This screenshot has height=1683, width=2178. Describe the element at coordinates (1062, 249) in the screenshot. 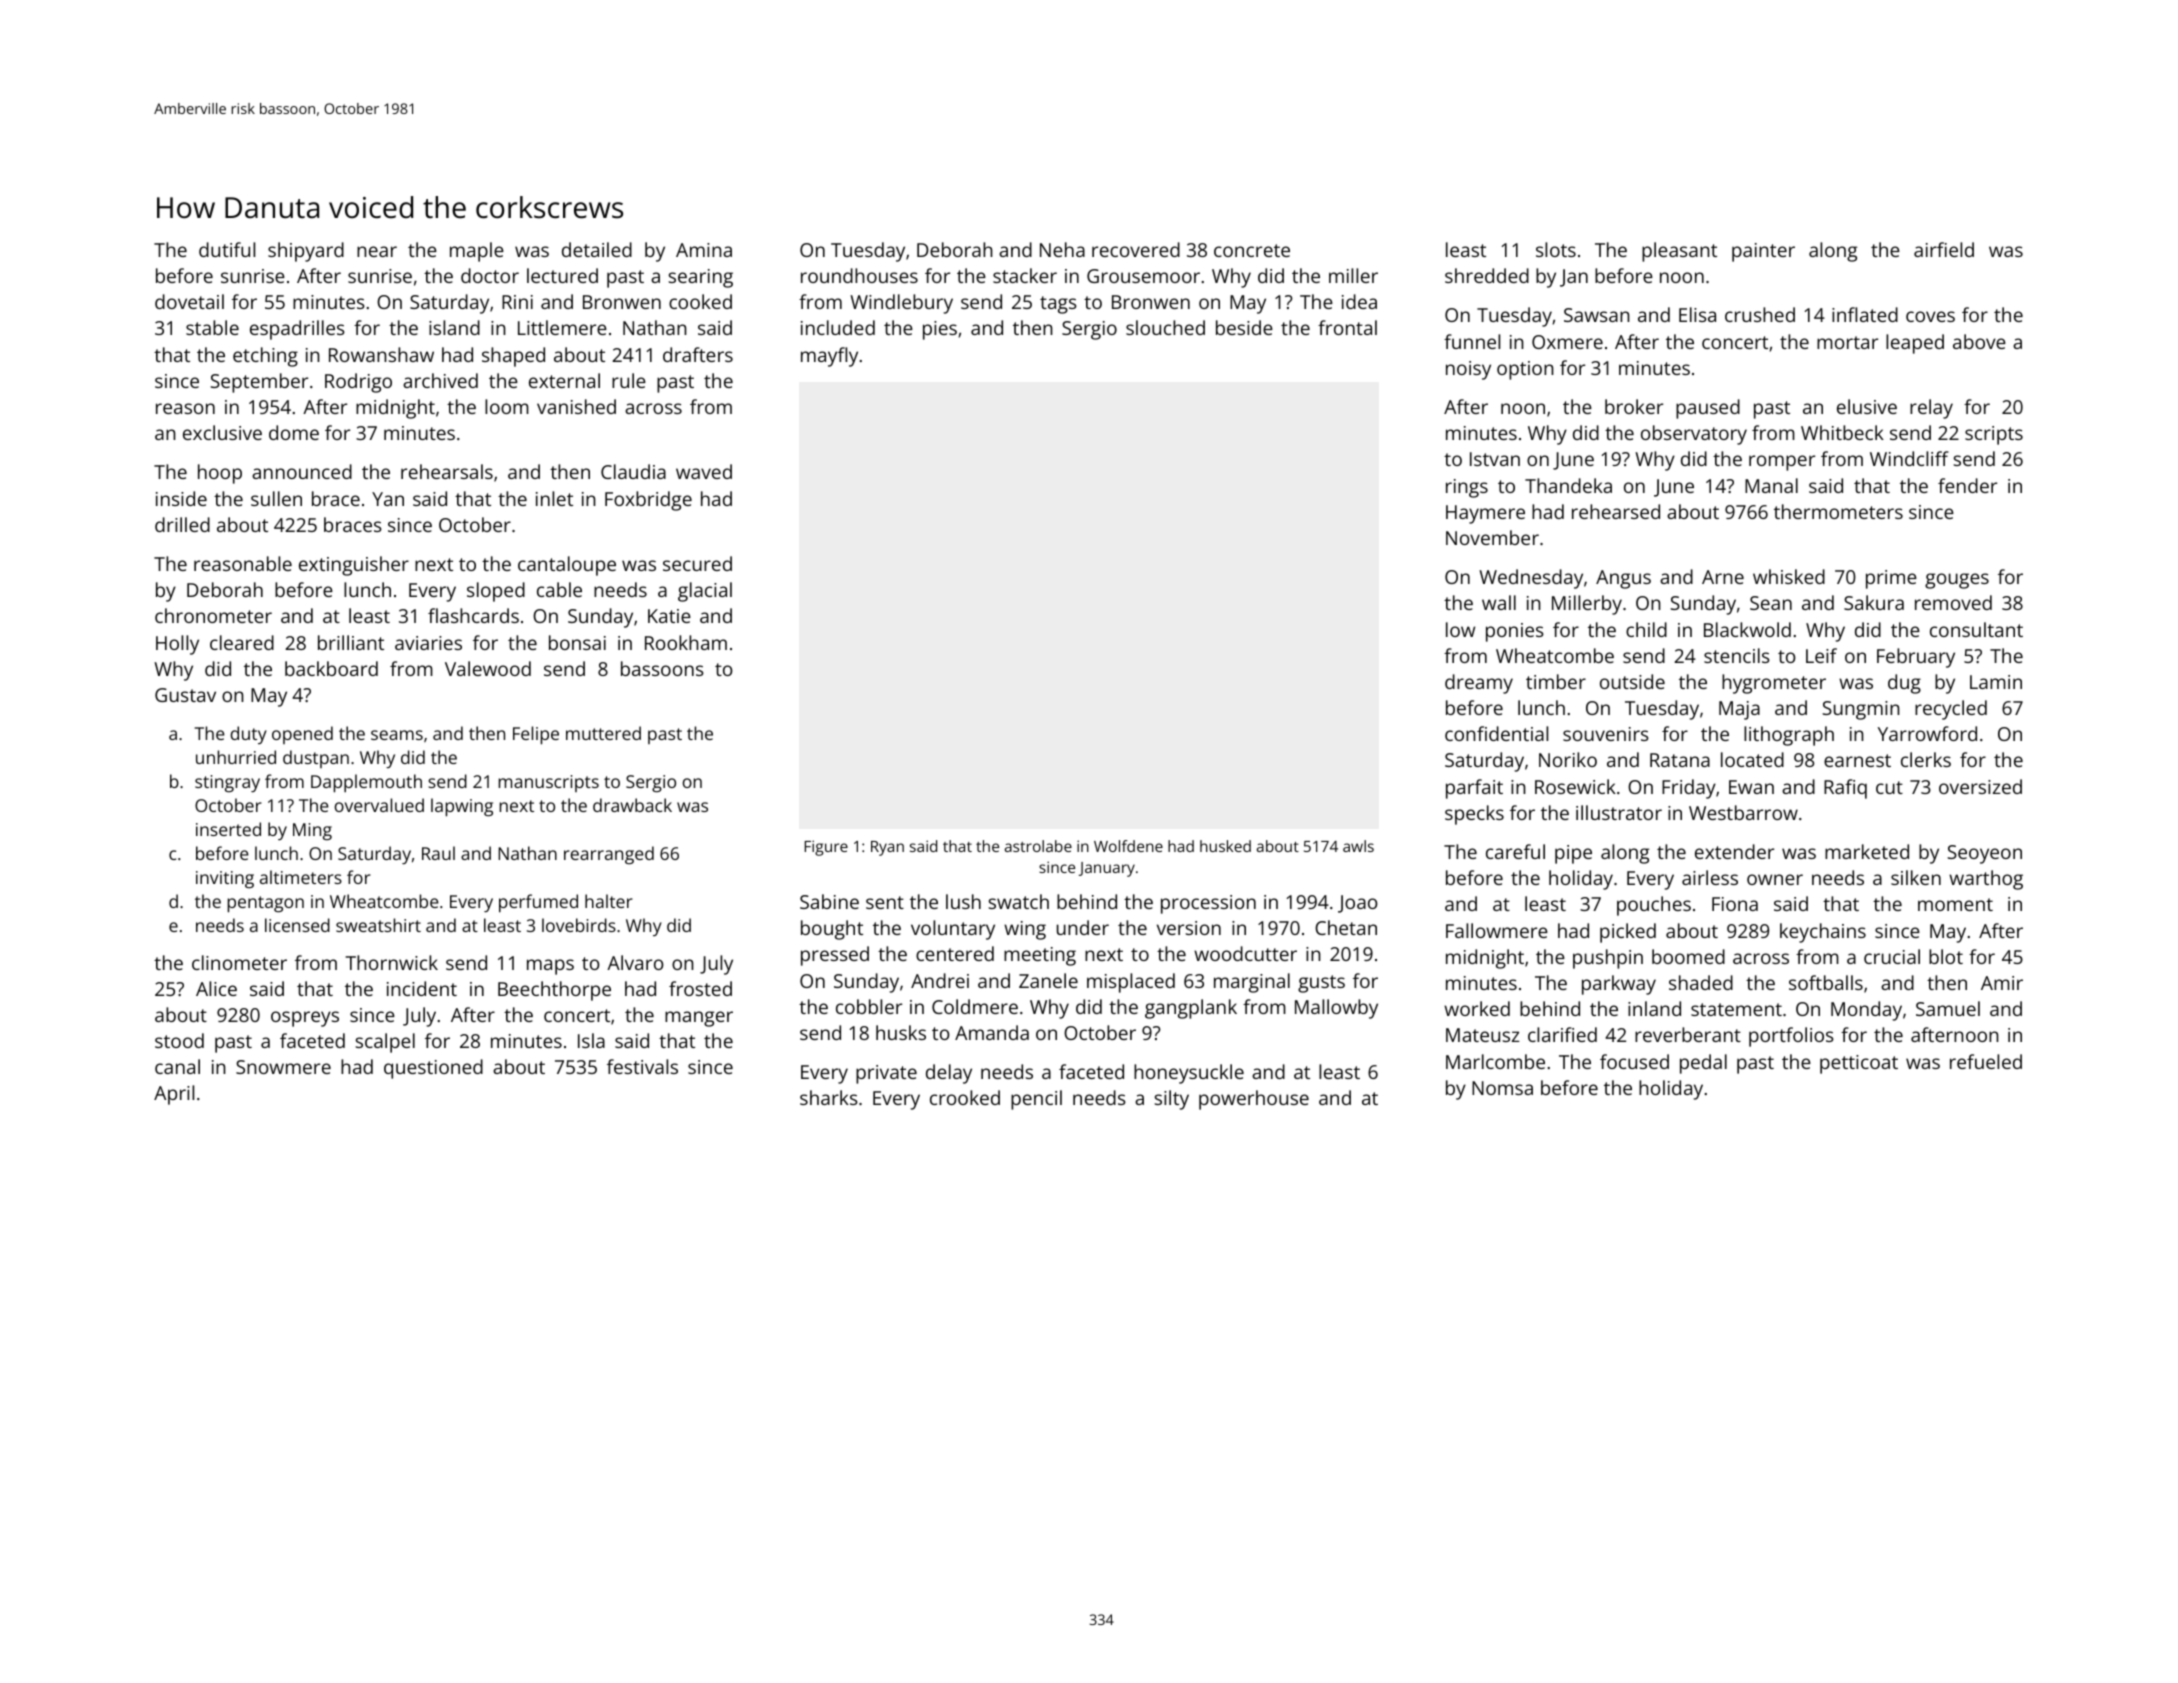

I see `Neha` at that location.
